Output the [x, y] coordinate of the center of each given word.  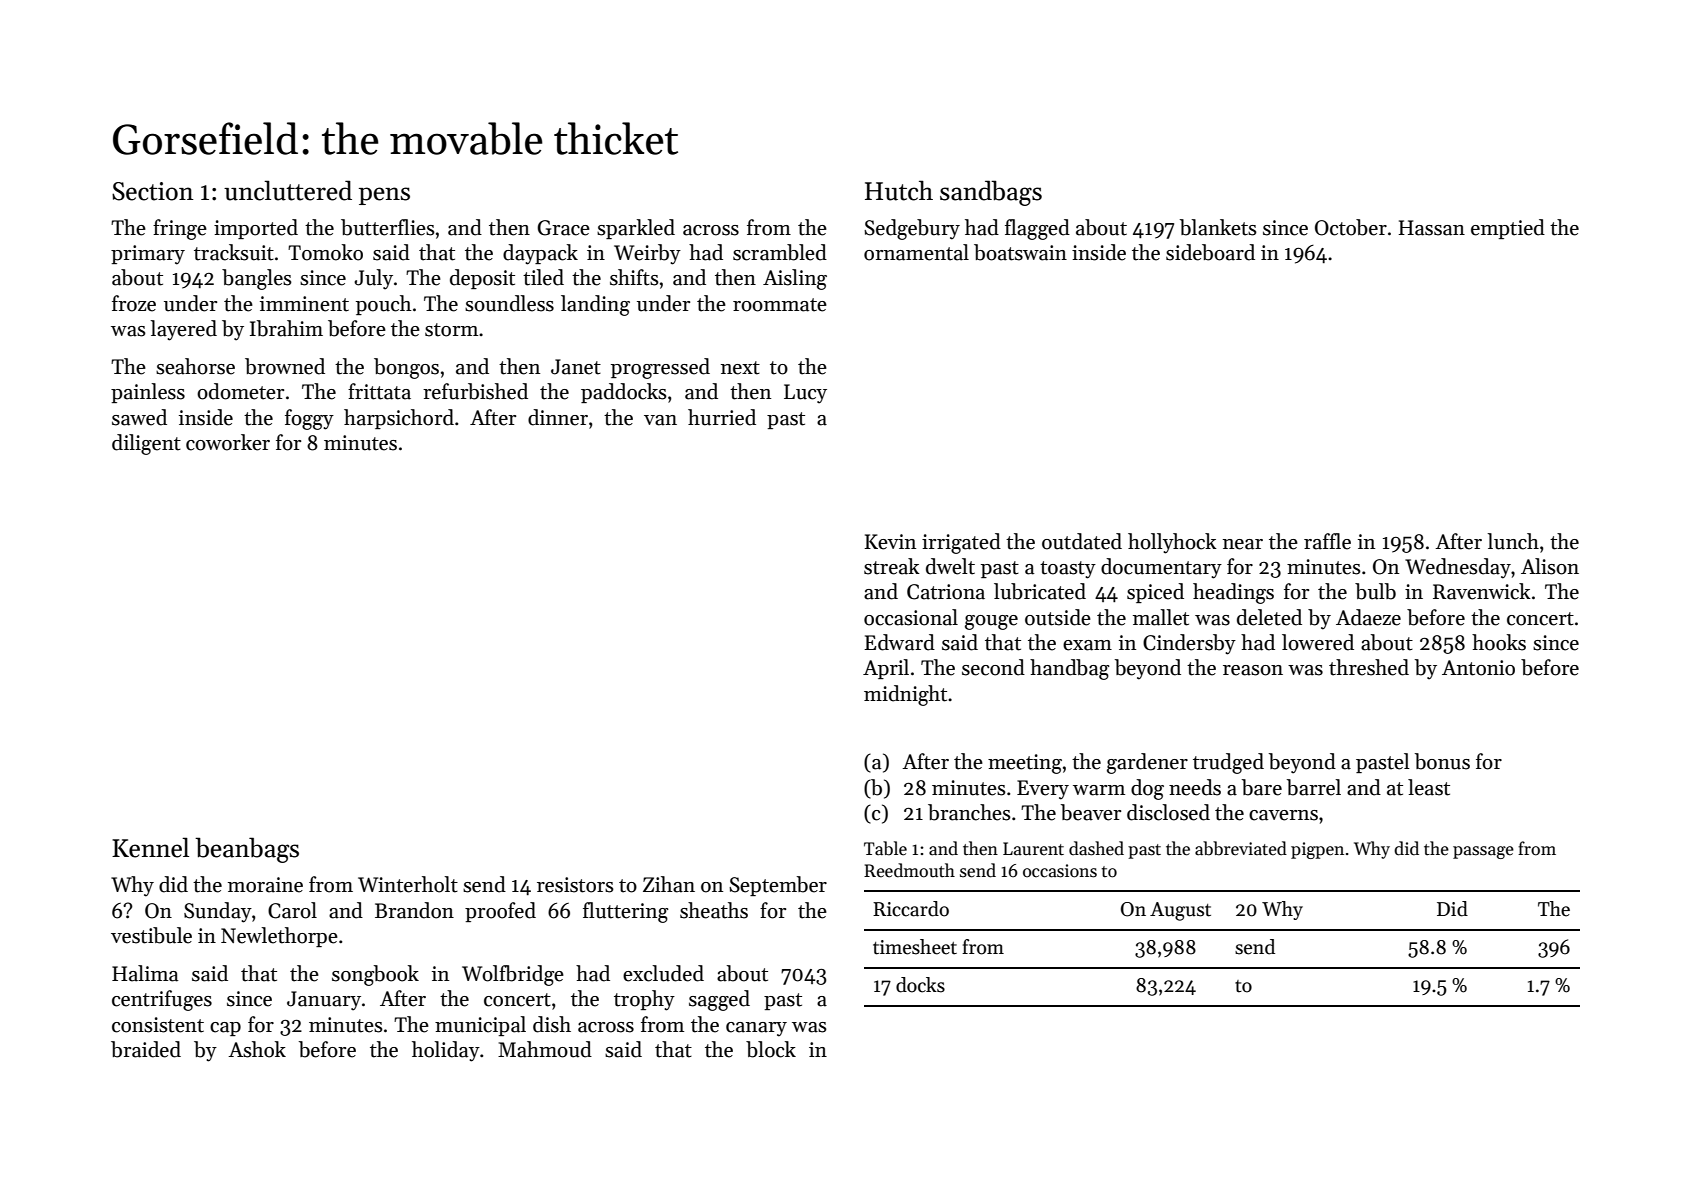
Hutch [899, 190]
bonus [1442, 761]
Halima [145, 973]
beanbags [247, 850]
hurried [722, 417]
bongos [406, 368]
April [886, 669]
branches [969, 812]
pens [384, 196]
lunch [1513, 541]
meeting [1025, 764]
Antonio [1478, 668]
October [1351, 227]
